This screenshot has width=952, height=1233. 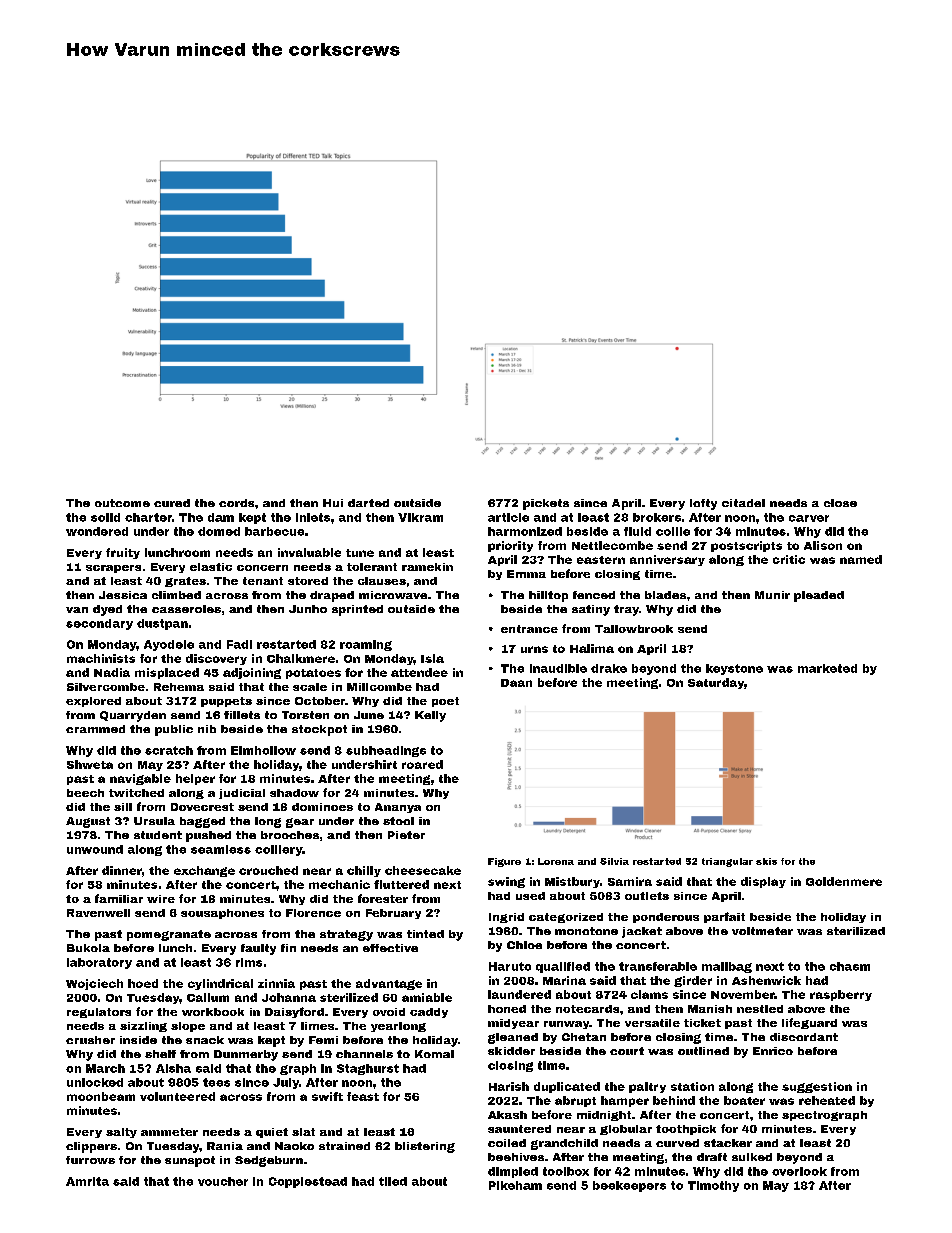 I want to click on lofty, so click(x=703, y=504).
